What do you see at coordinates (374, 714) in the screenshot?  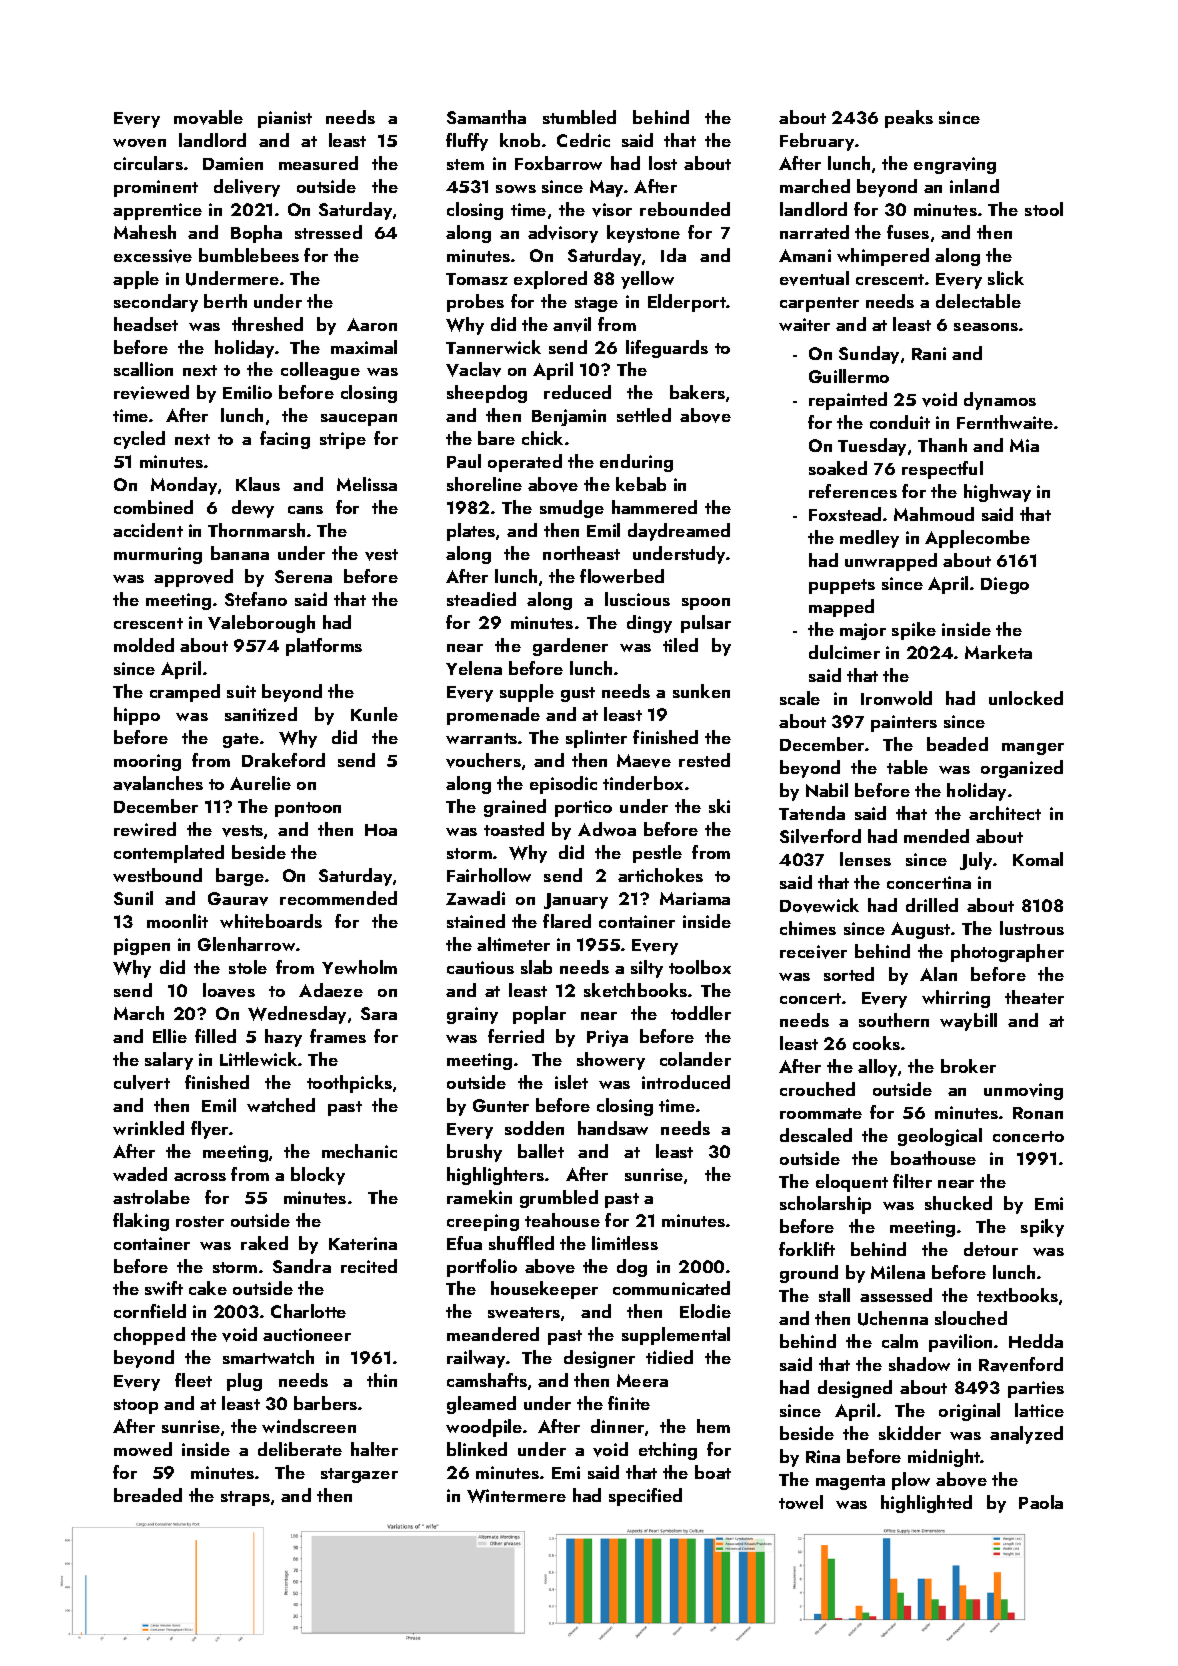 I see `Kunle` at bounding box center [374, 714].
